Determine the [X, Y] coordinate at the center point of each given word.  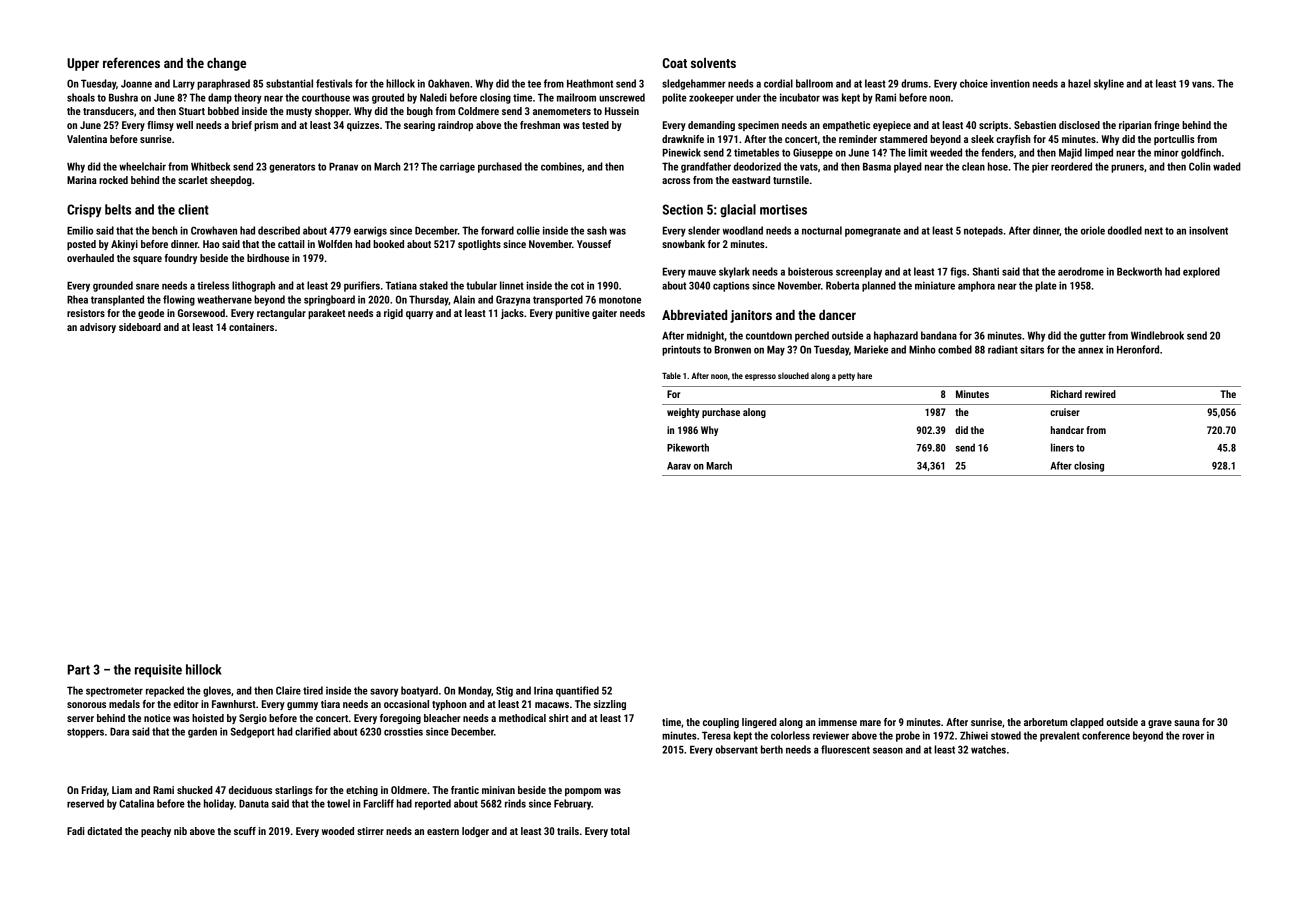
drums [914, 83]
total [620, 831]
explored [1201, 272]
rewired [1100, 394]
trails [568, 831]
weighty [683, 413]
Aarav [679, 466]
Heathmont [590, 83]
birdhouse [268, 258]
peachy [156, 832]
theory [248, 98]
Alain [464, 299]
